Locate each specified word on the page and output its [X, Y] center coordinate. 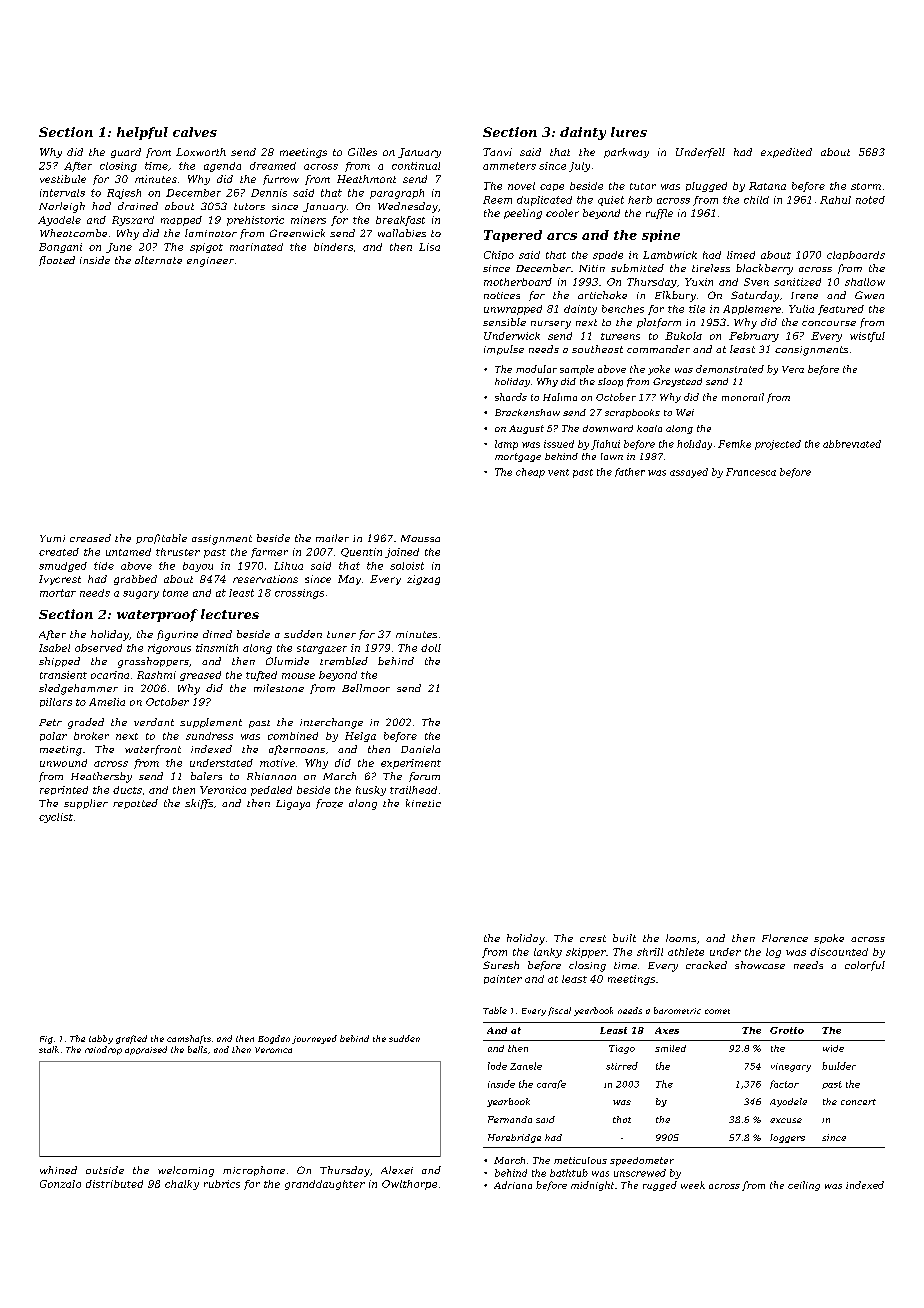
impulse [504, 350]
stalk [49, 1049]
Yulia [801, 309]
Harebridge [514, 1138]
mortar [58, 593]
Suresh [501, 965]
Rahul [835, 200]
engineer [210, 262]
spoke [829, 939]
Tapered [513, 236]
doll [431, 648]
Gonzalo [60, 1184]
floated [57, 261]
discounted [839, 952]
